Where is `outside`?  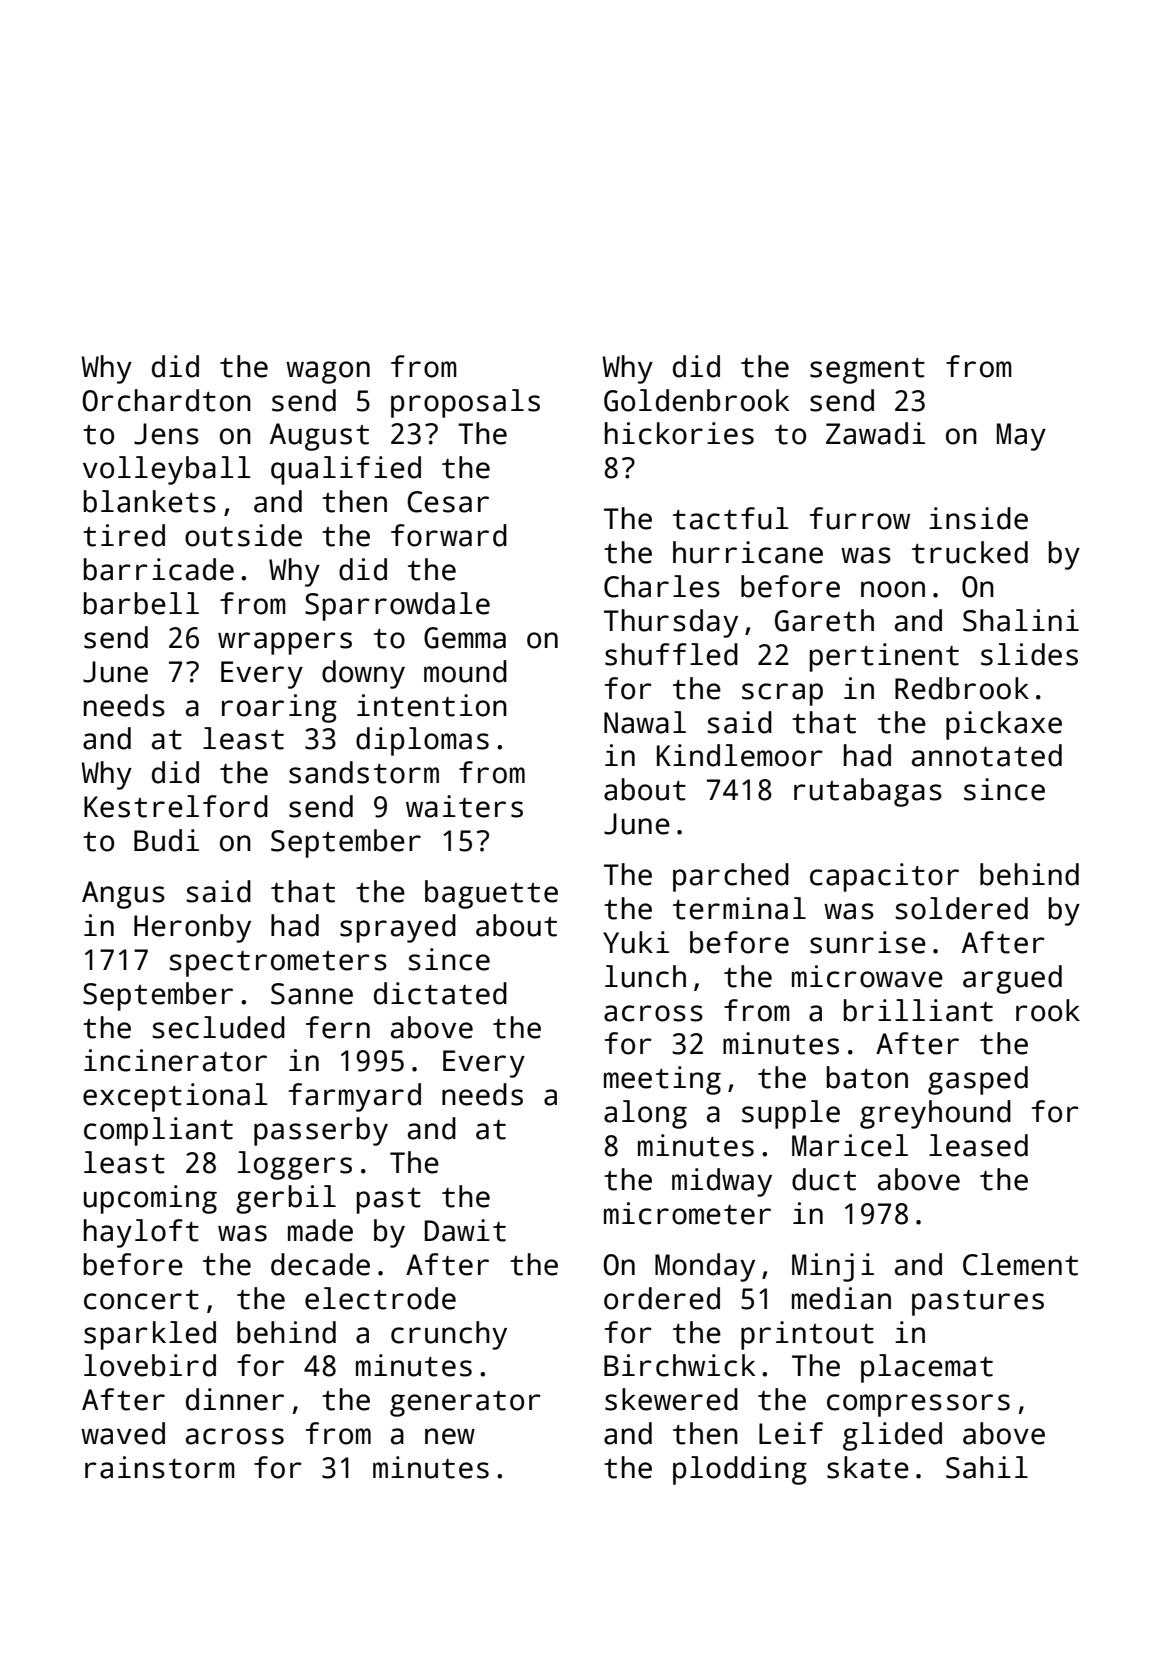 outside is located at coordinates (243, 535).
